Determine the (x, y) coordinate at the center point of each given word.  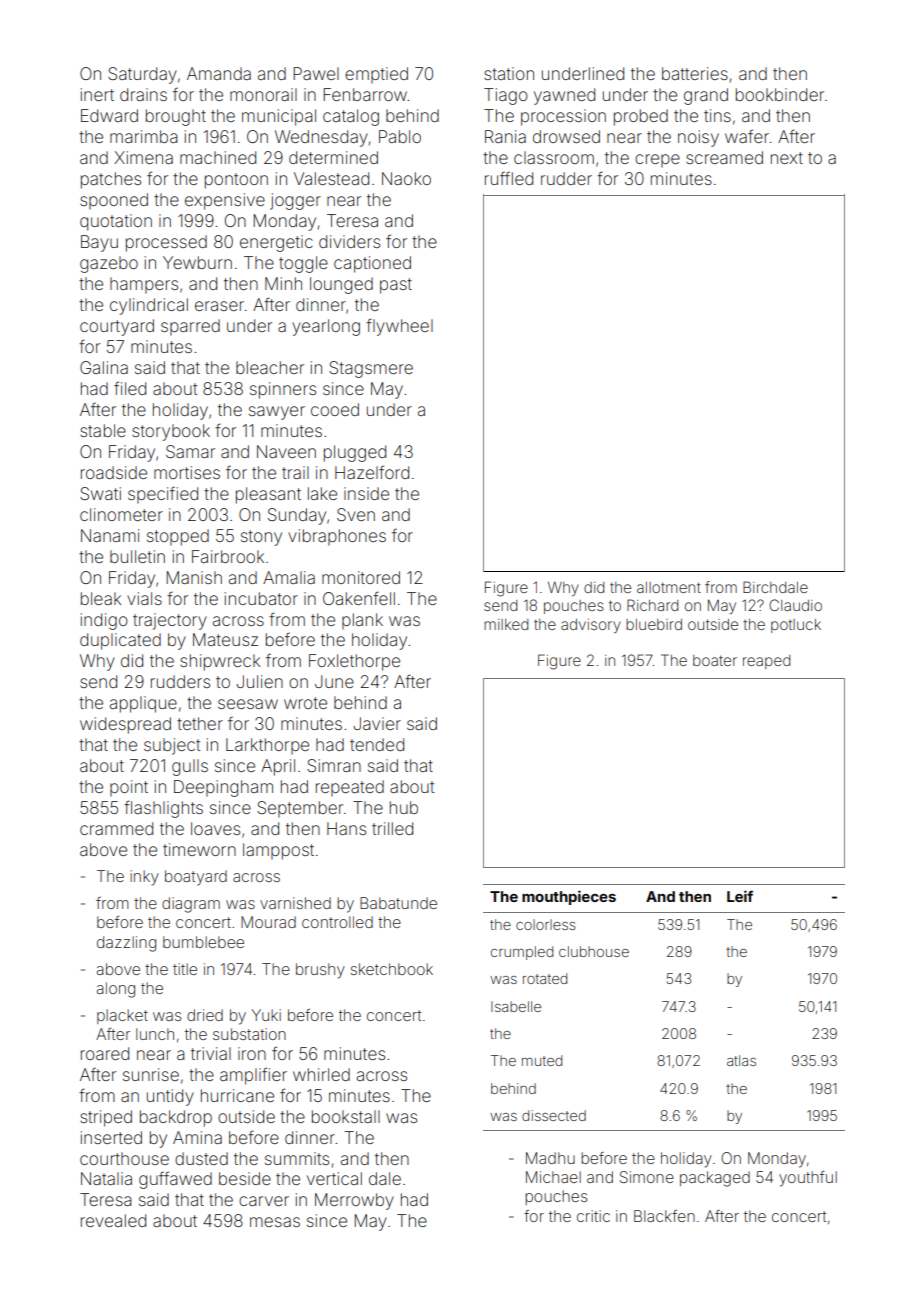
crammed (116, 828)
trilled (392, 828)
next (787, 158)
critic (593, 1216)
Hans (346, 828)
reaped (766, 662)
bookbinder (780, 94)
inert (97, 94)
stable (103, 430)
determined (333, 157)
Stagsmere (371, 369)
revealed (113, 1220)
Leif (740, 896)
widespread (125, 725)
